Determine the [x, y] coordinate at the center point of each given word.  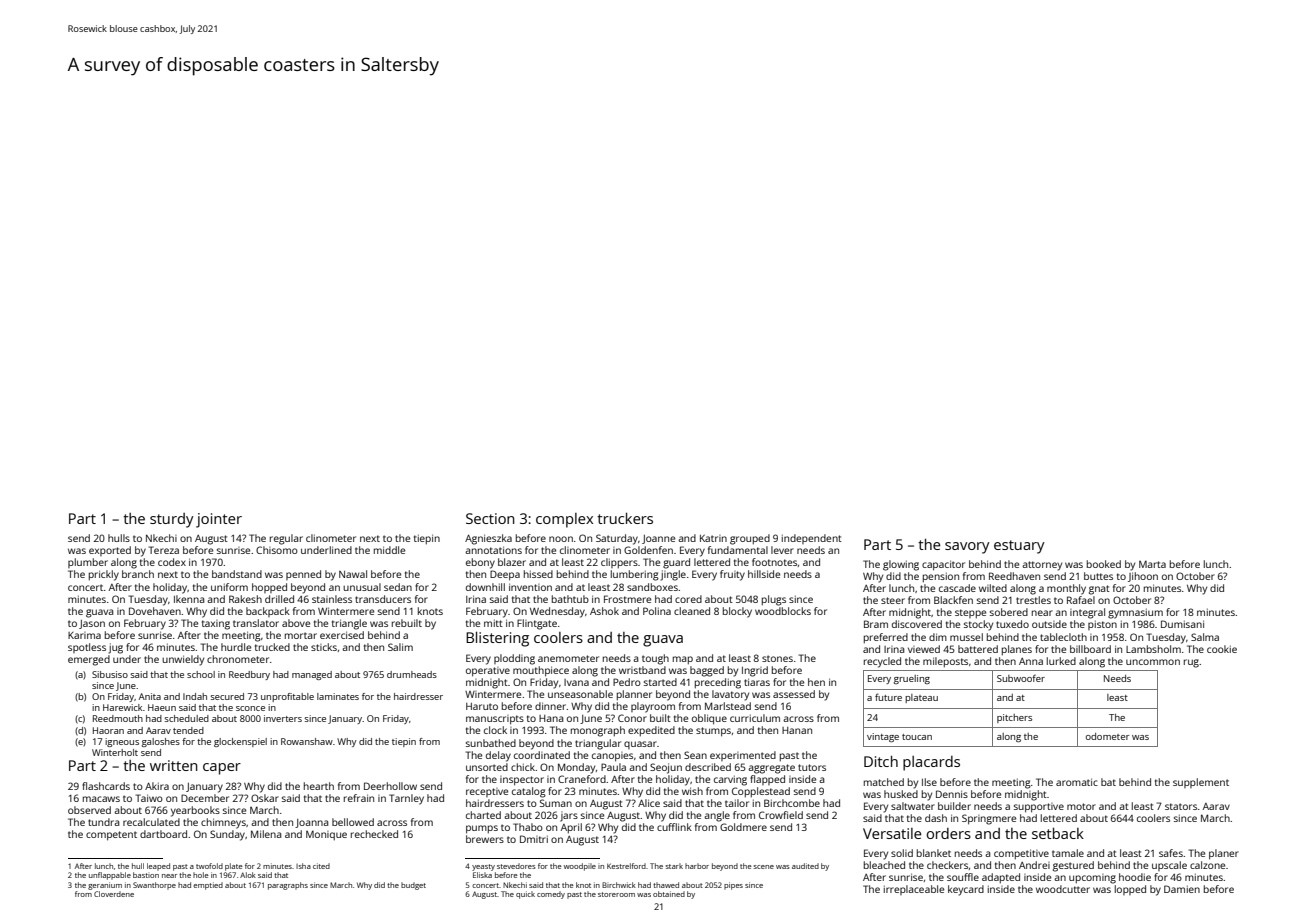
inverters [283, 718]
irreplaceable [914, 890]
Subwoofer [1021, 678]
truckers [625, 518]
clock [495, 730]
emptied [208, 886]
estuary [1019, 547]
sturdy [171, 520]
